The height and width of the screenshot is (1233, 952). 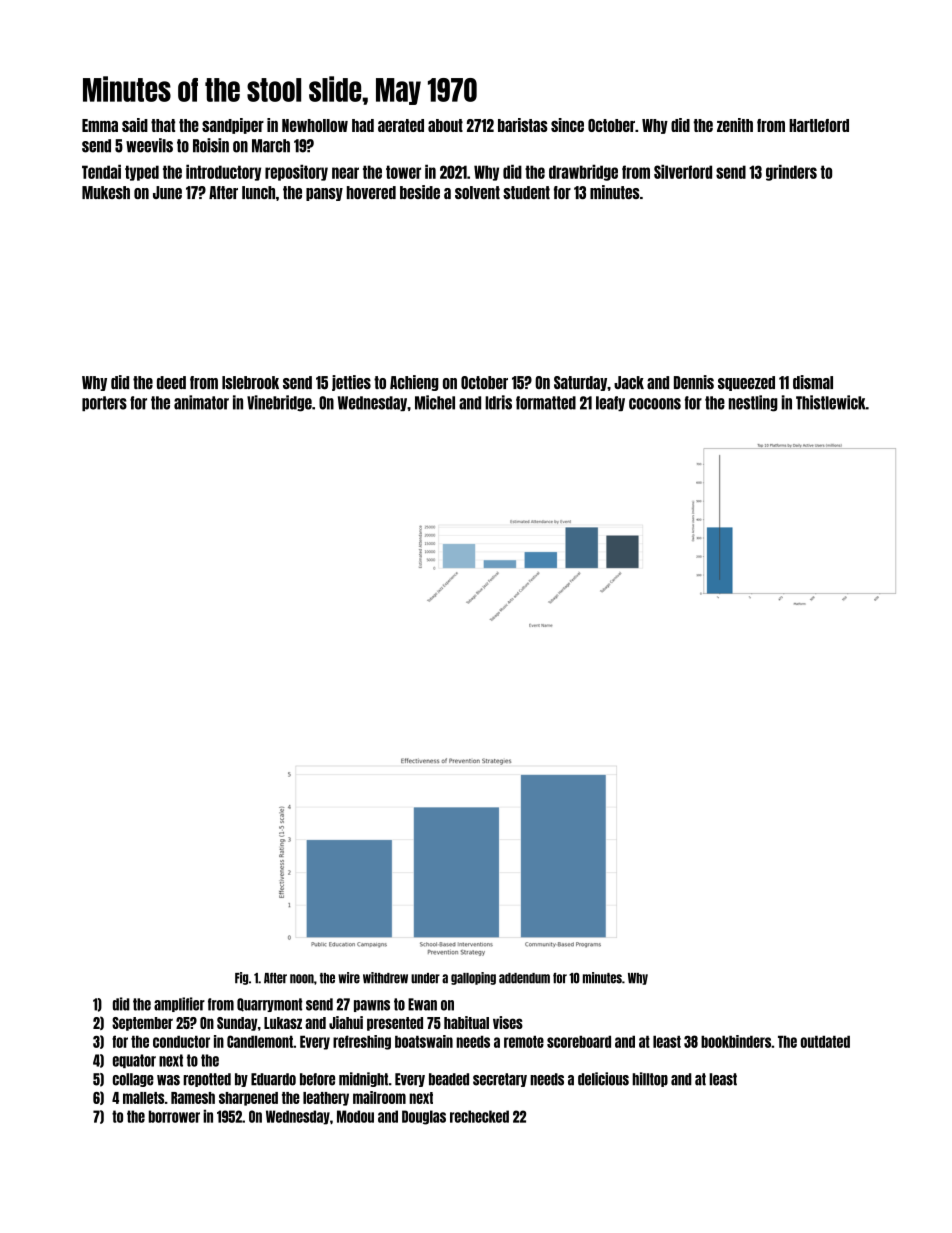 What do you see at coordinates (791, 172) in the screenshot?
I see `grinders` at bounding box center [791, 172].
